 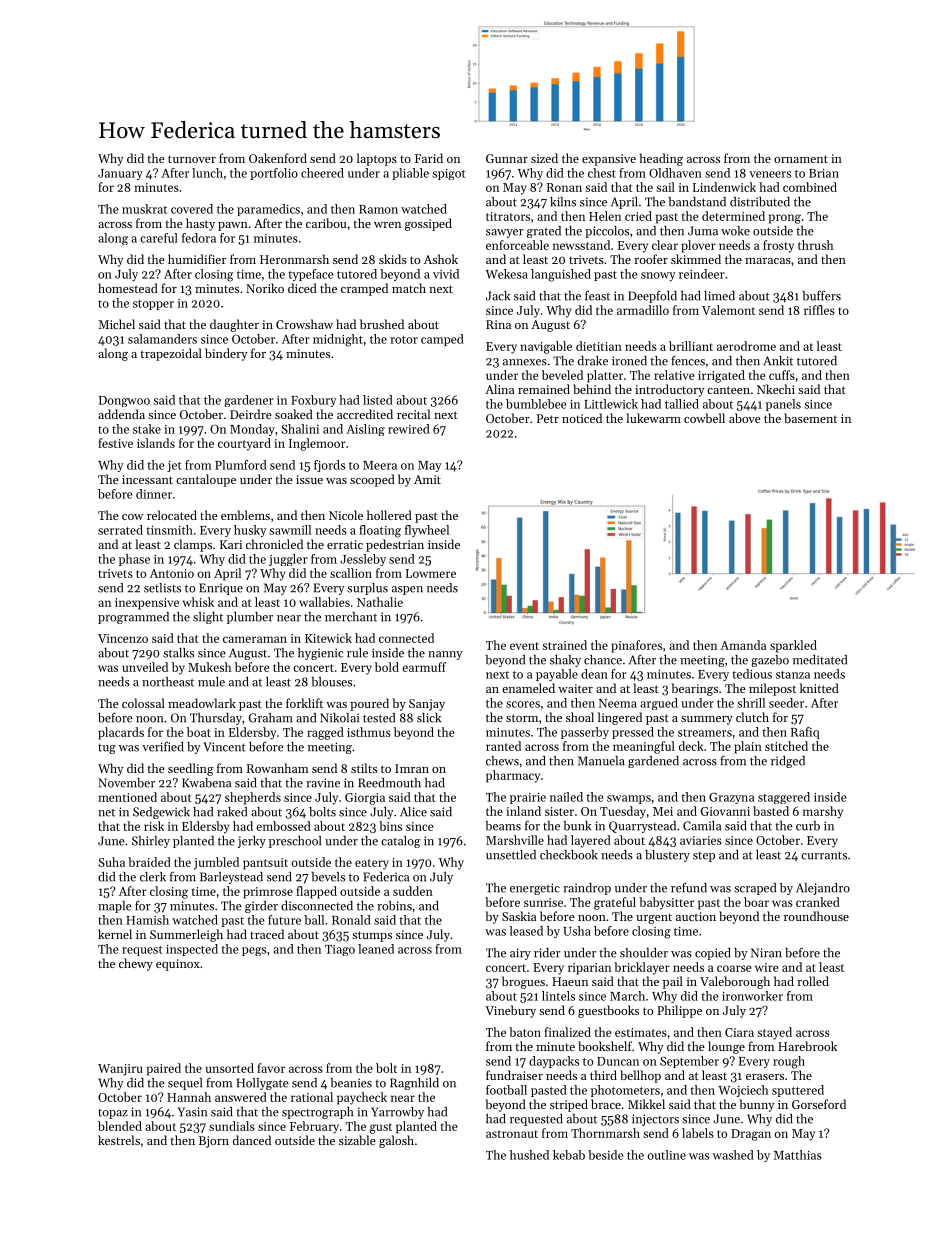 What do you see at coordinates (119, 1140) in the page?
I see `kestrels` at bounding box center [119, 1140].
